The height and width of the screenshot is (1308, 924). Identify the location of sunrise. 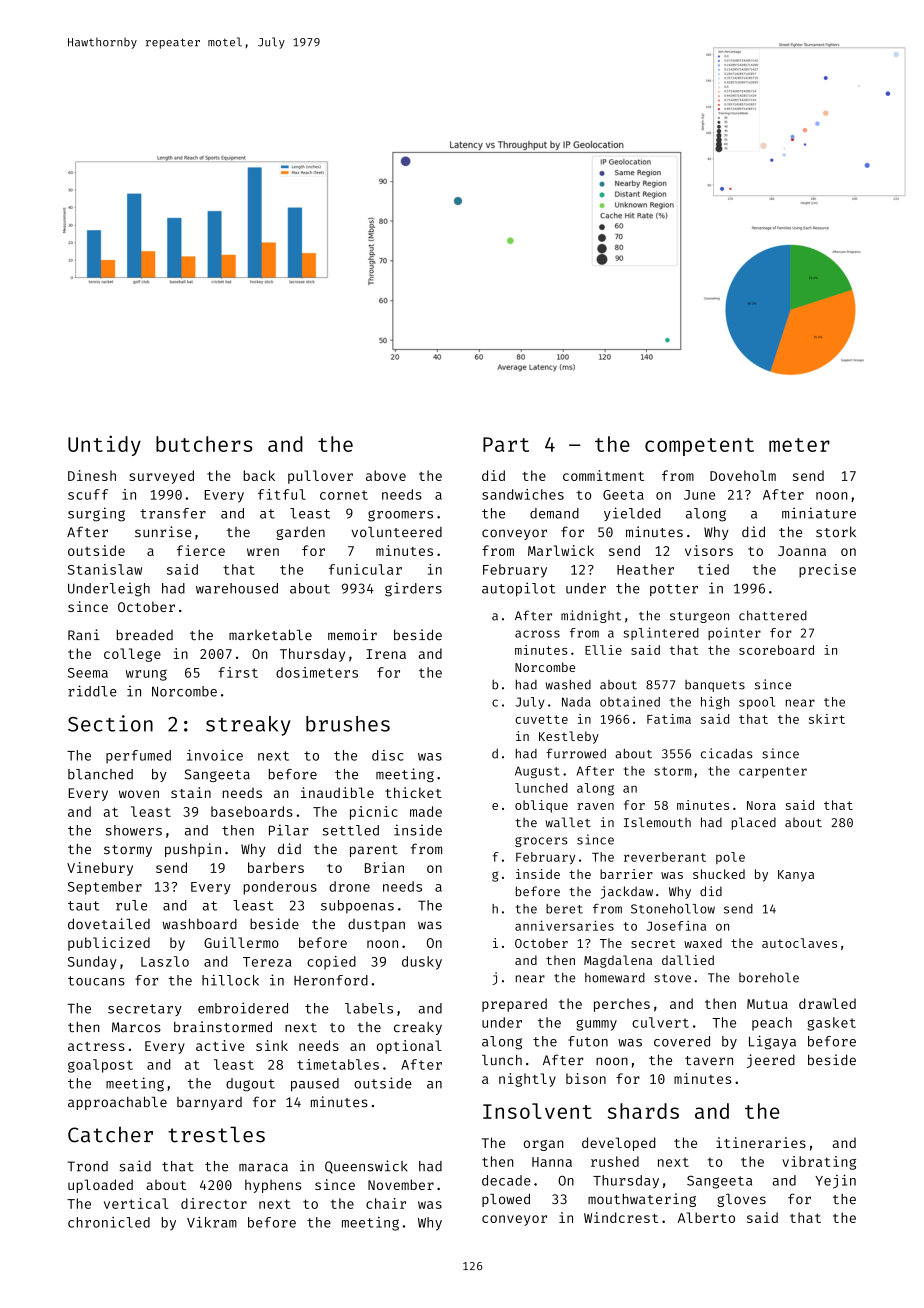
(163, 532).
